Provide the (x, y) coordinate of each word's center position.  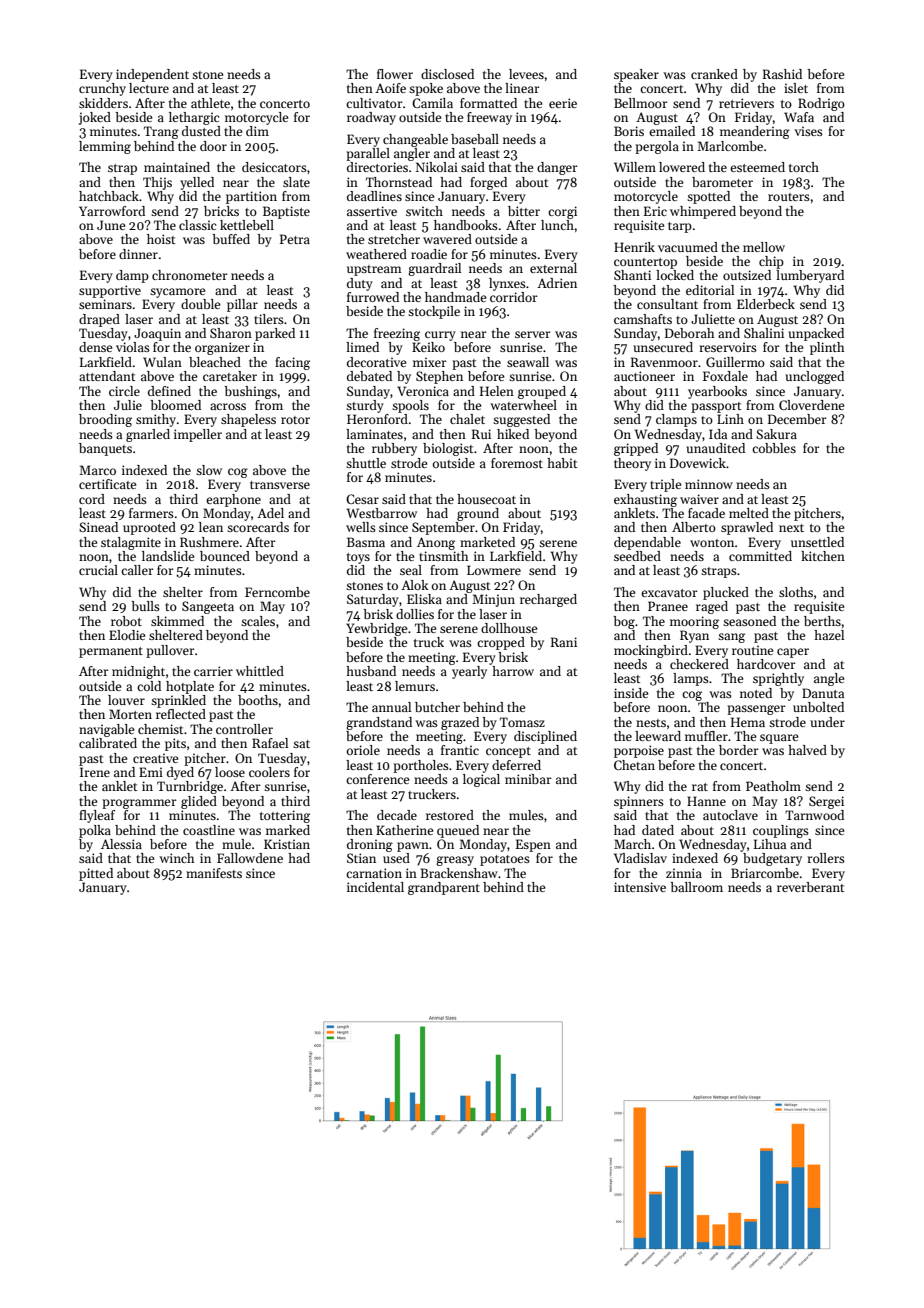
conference (377, 779)
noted (756, 693)
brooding (105, 420)
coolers (269, 772)
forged (488, 183)
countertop (645, 263)
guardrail (434, 269)
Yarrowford (112, 211)
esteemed (757, 167)
